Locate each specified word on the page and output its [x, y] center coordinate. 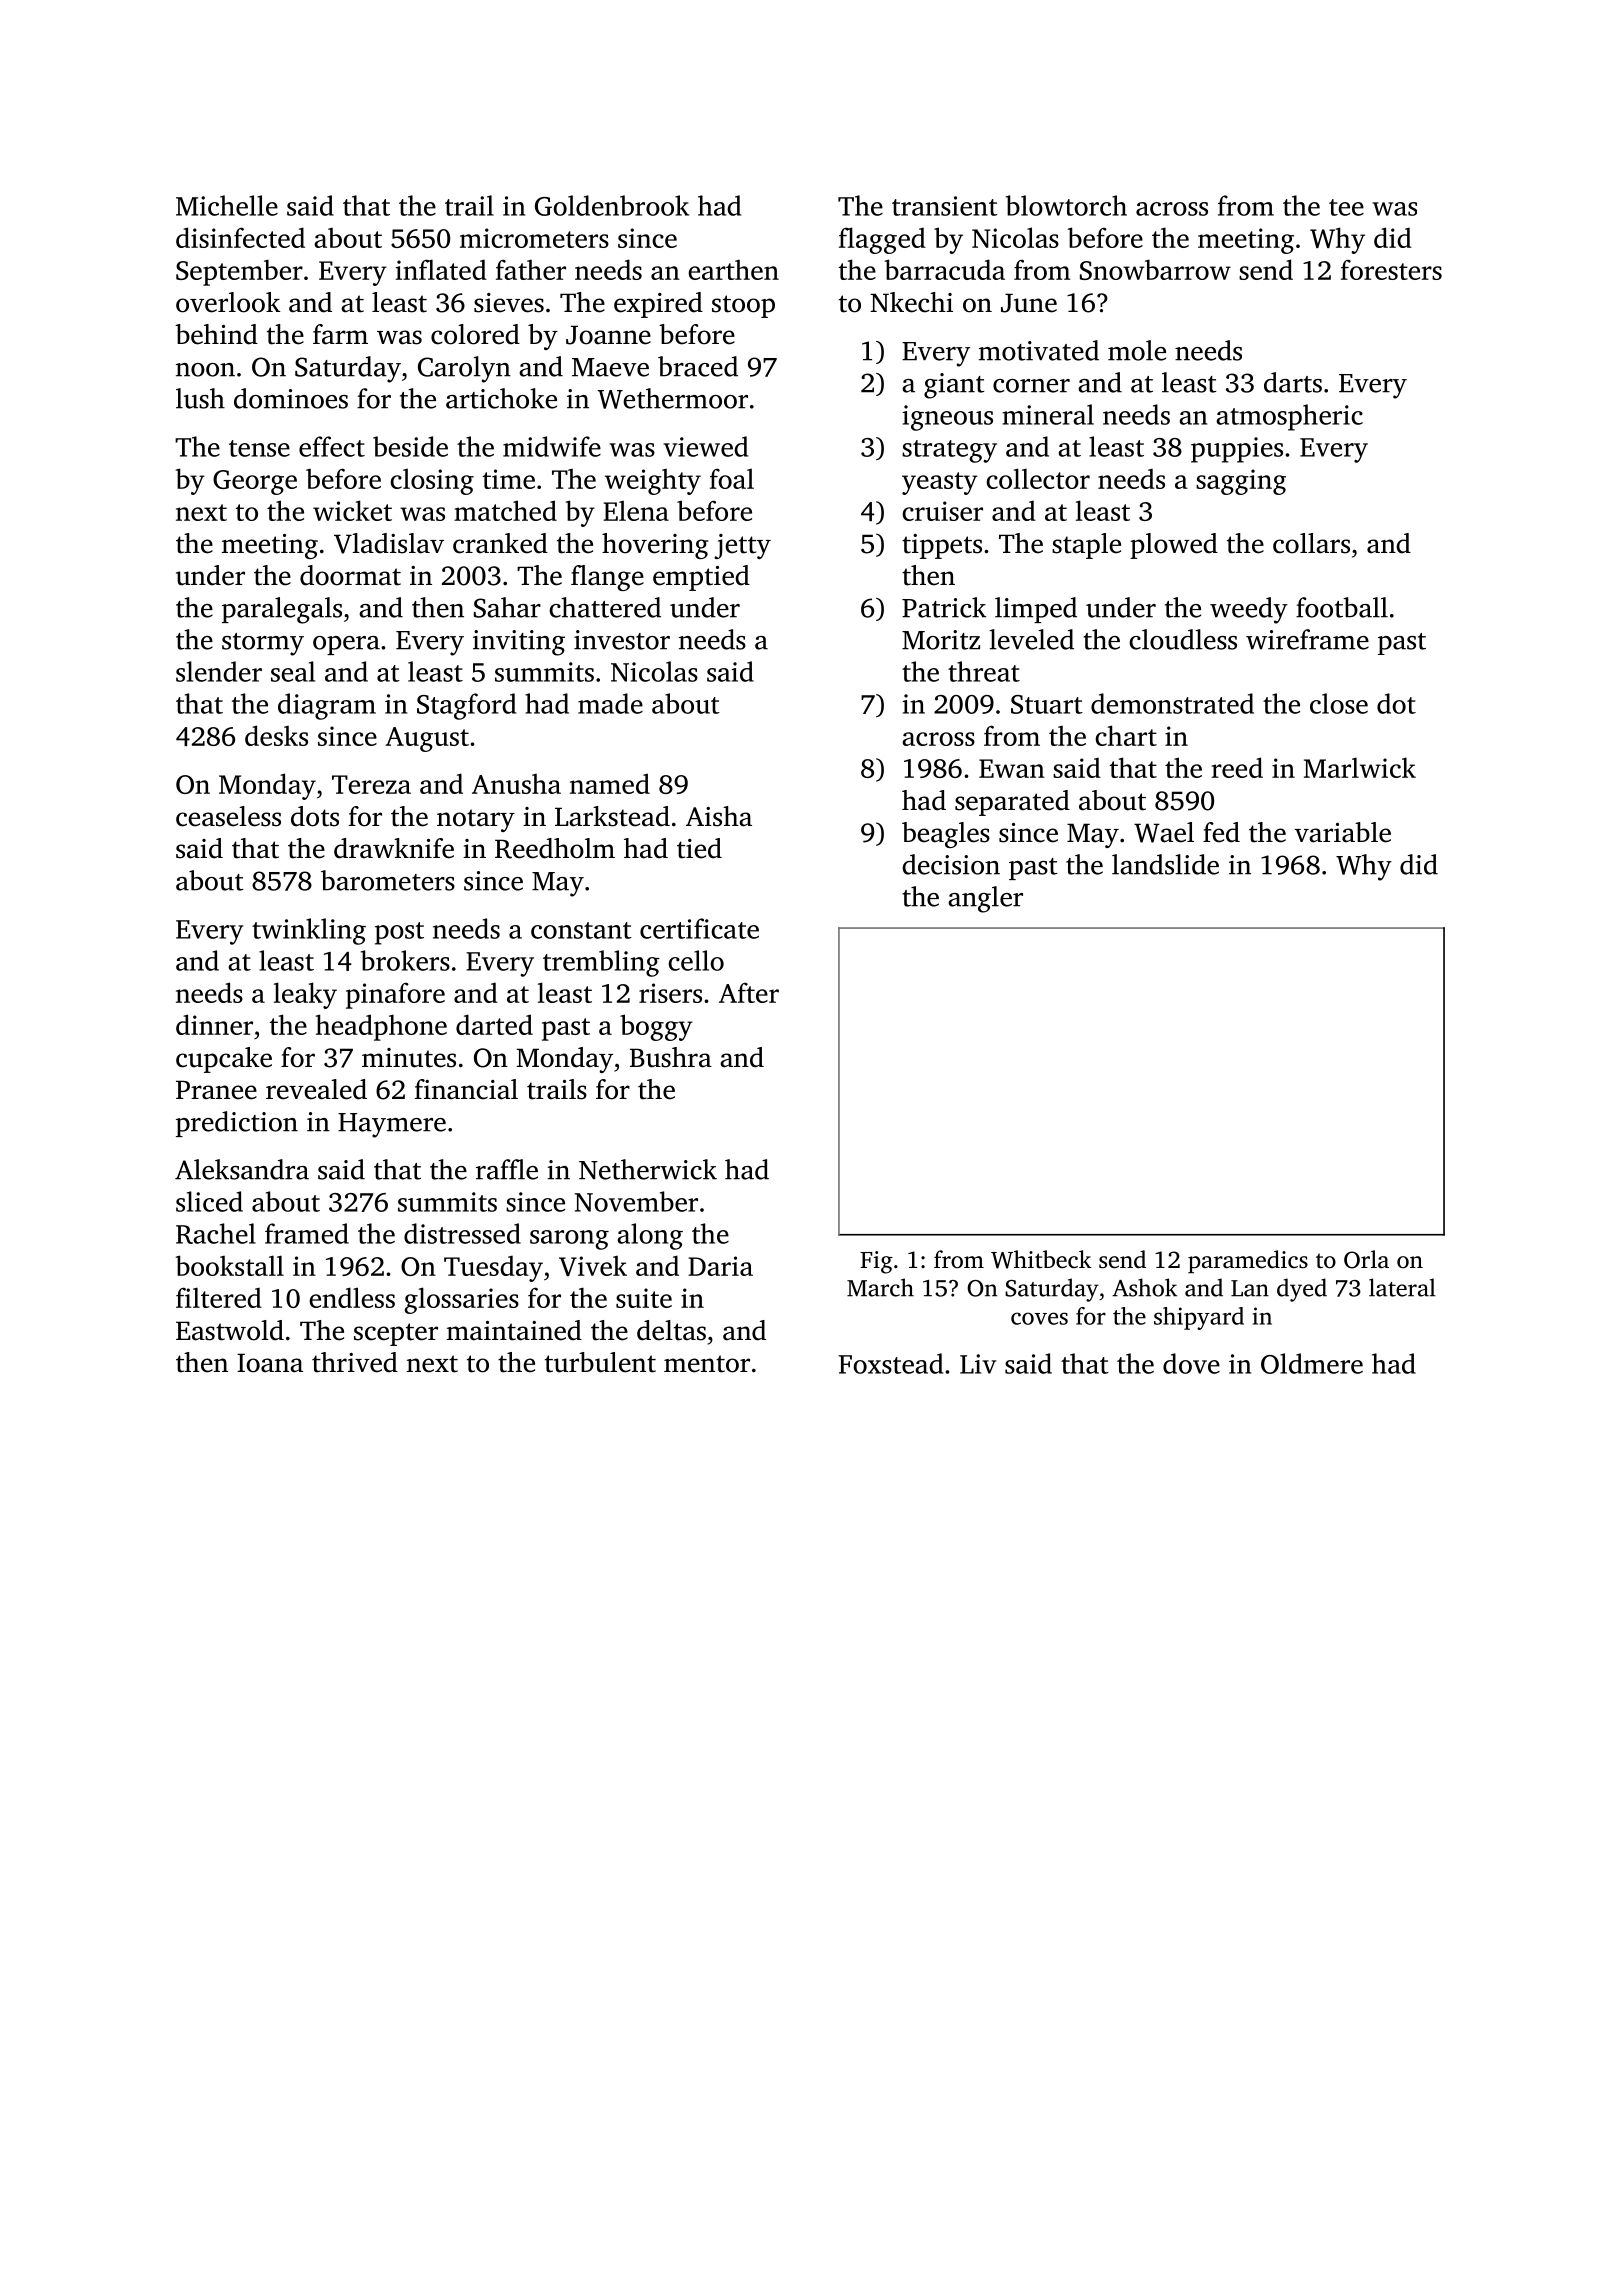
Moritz [941, 640]
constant [581, 930]
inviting [519, 643]
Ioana [270, 1363]
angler [985, 899]
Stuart [1047, 704]
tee [1346, 207]
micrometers [534, 238]
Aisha [719, 816]
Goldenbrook [612, 205]
